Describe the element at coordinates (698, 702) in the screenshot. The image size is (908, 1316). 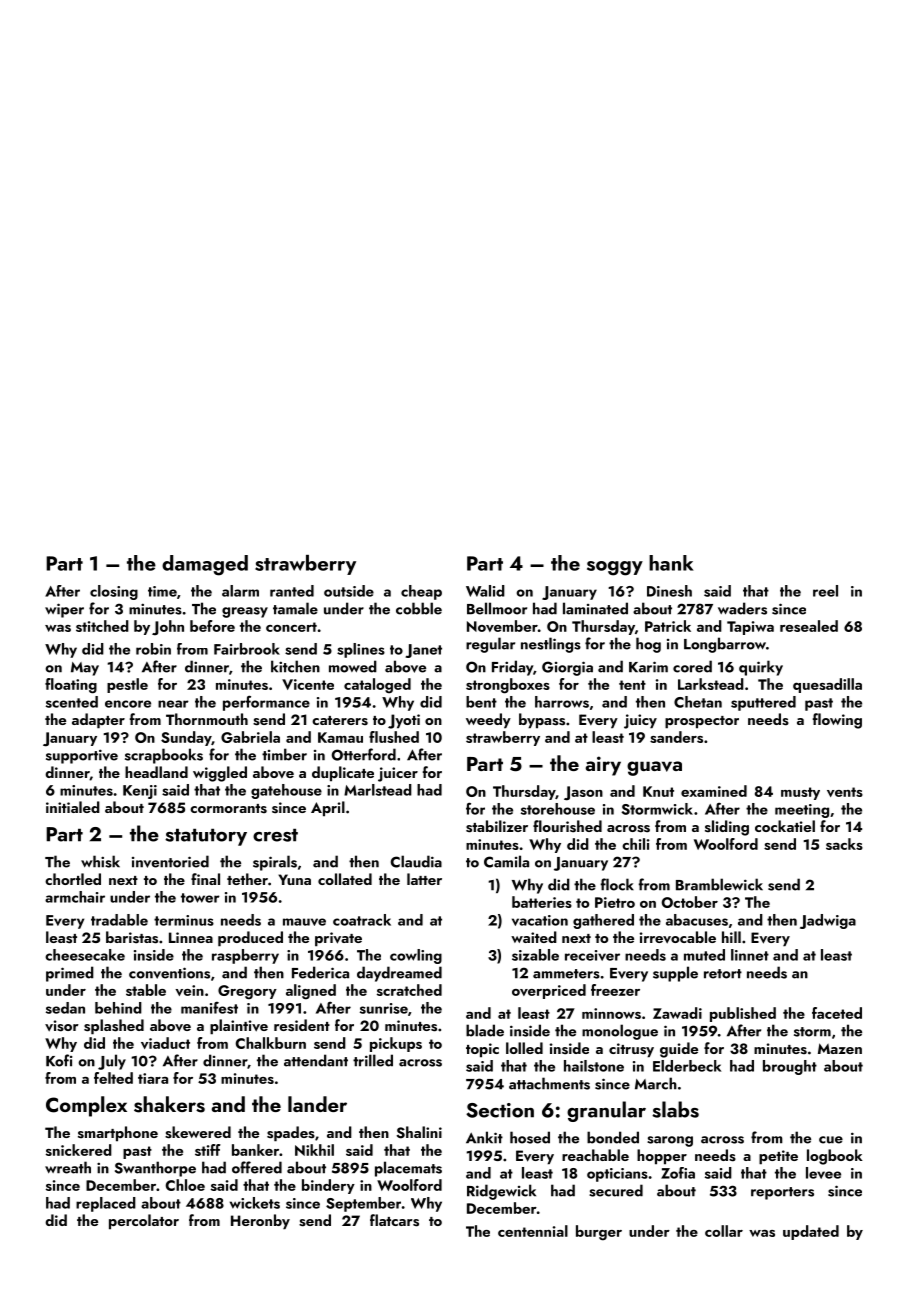
I see `Chetan` at that location.
